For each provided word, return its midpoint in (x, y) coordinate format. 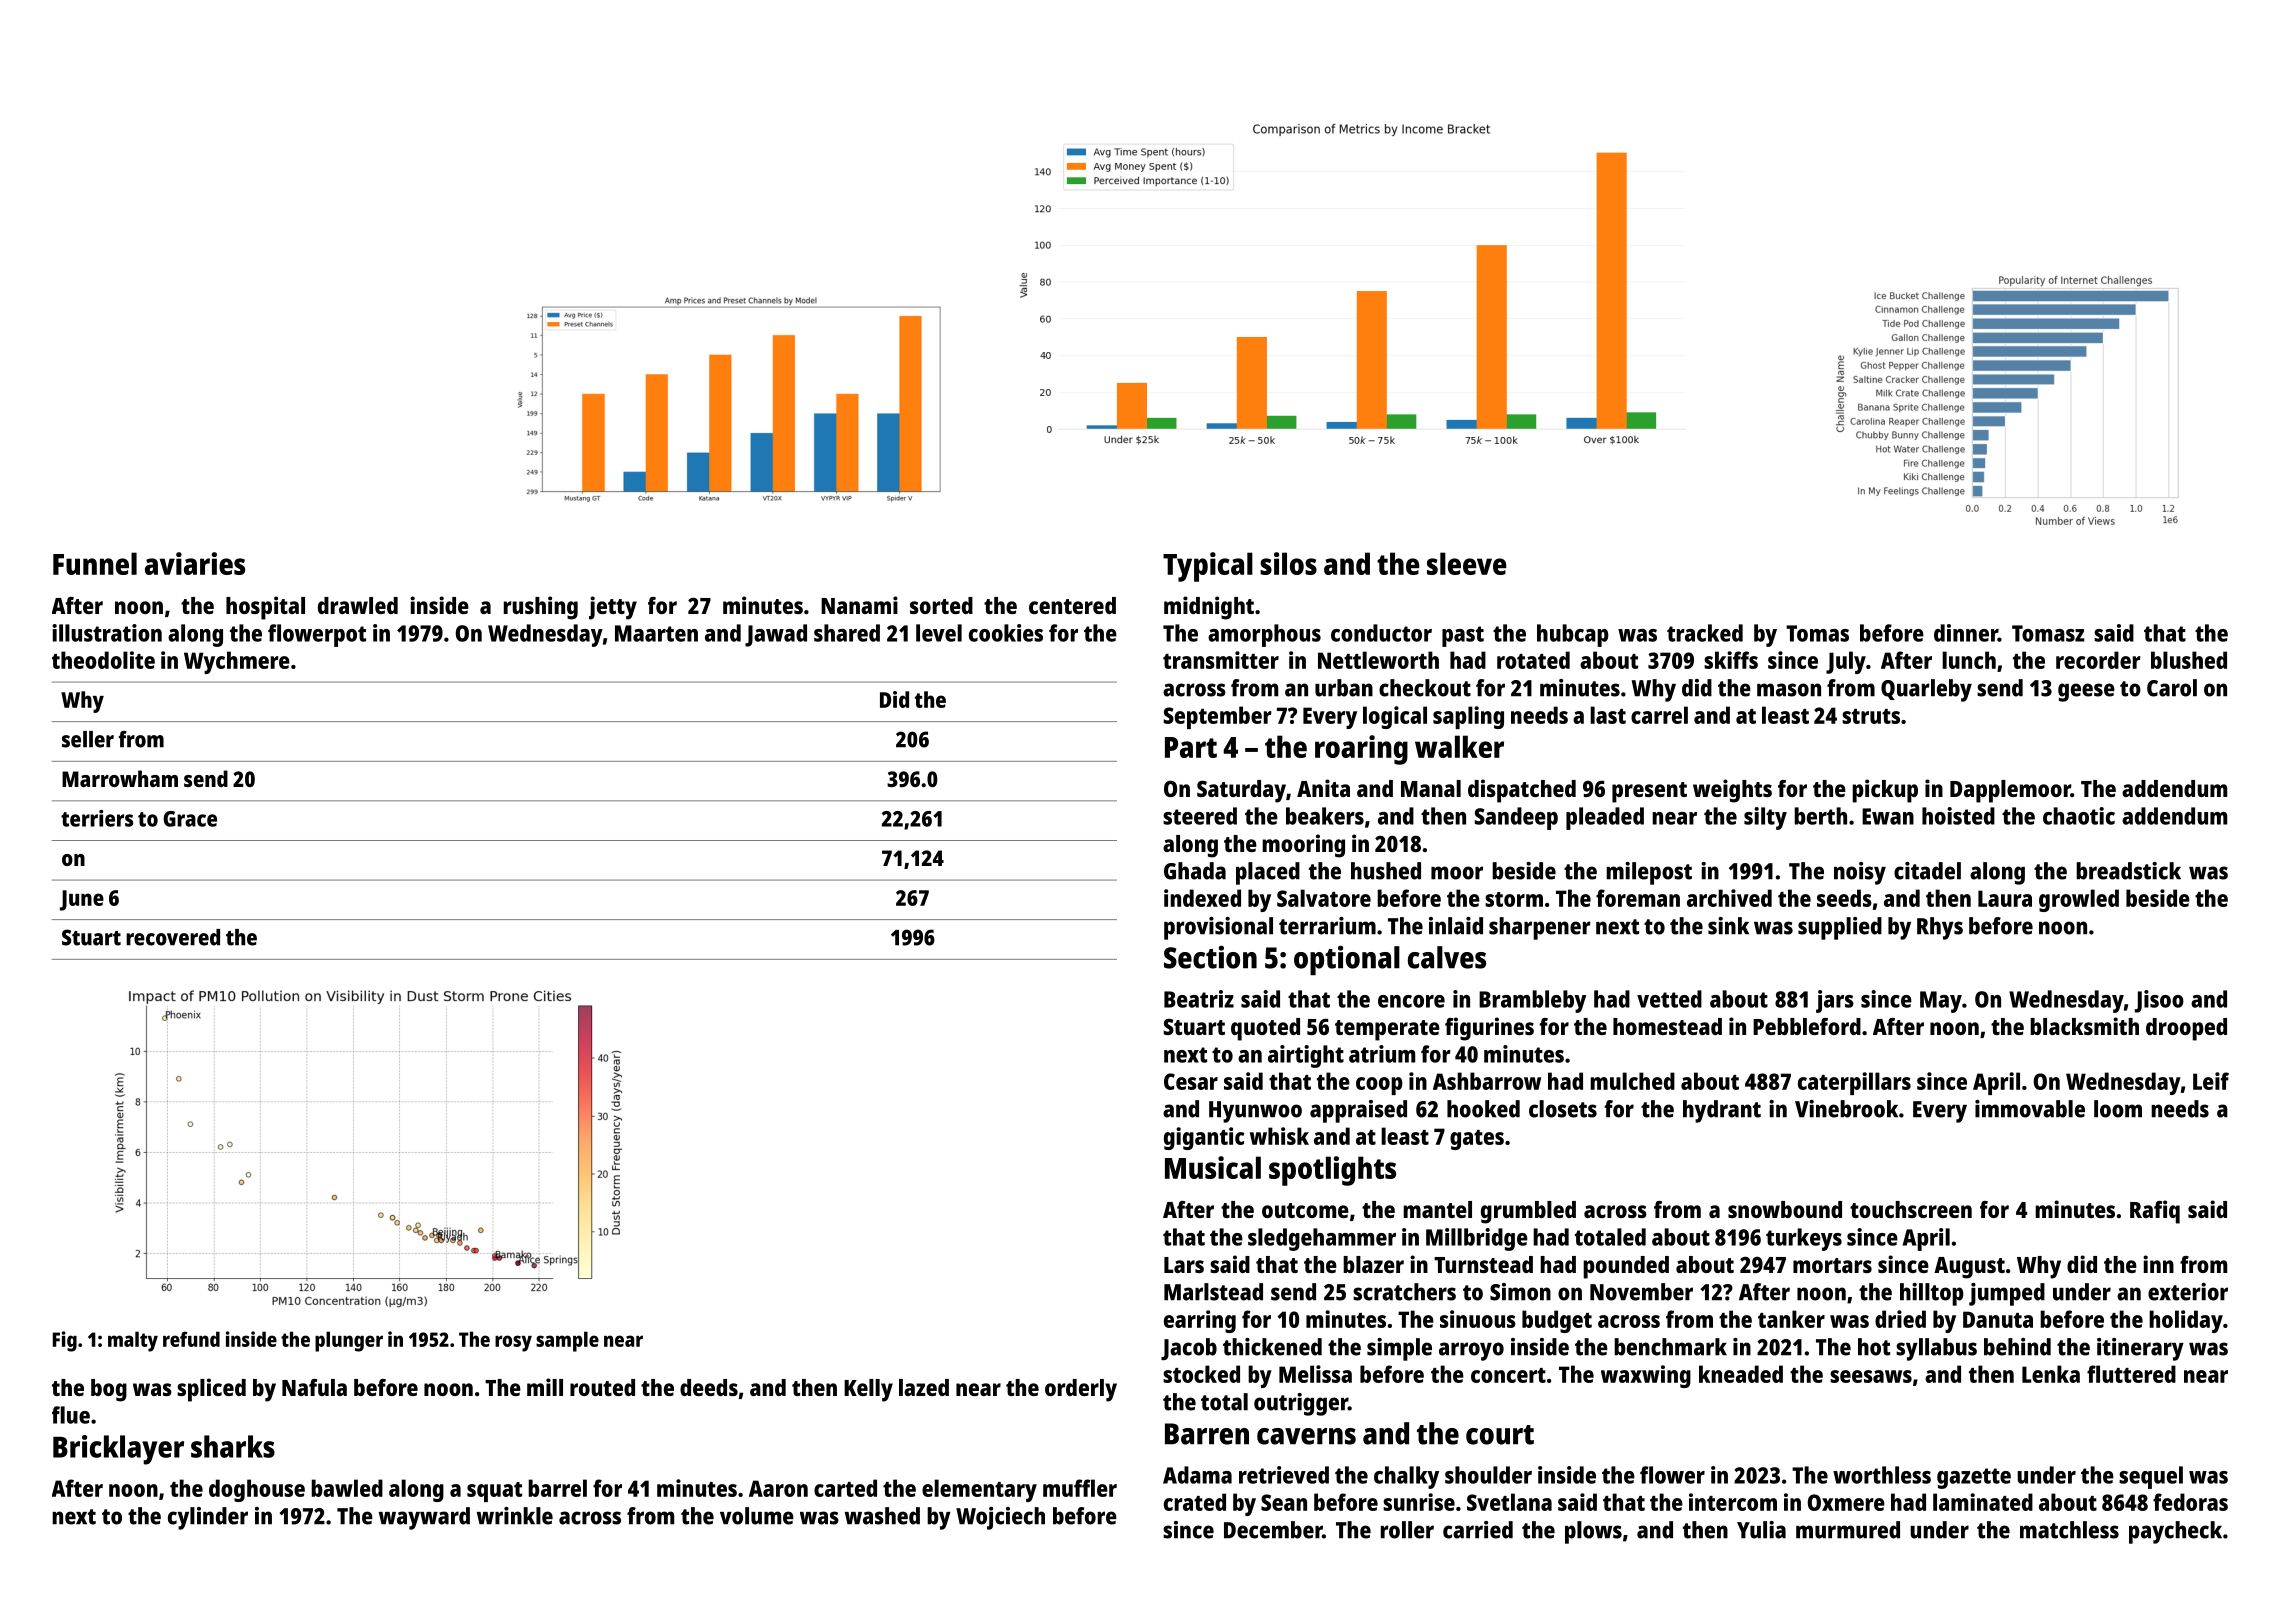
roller (1407, 1530)
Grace (190, 819)
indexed (1202, 898)
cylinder (208, 1518)
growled (2079, 900)
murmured (1848, 1530)
